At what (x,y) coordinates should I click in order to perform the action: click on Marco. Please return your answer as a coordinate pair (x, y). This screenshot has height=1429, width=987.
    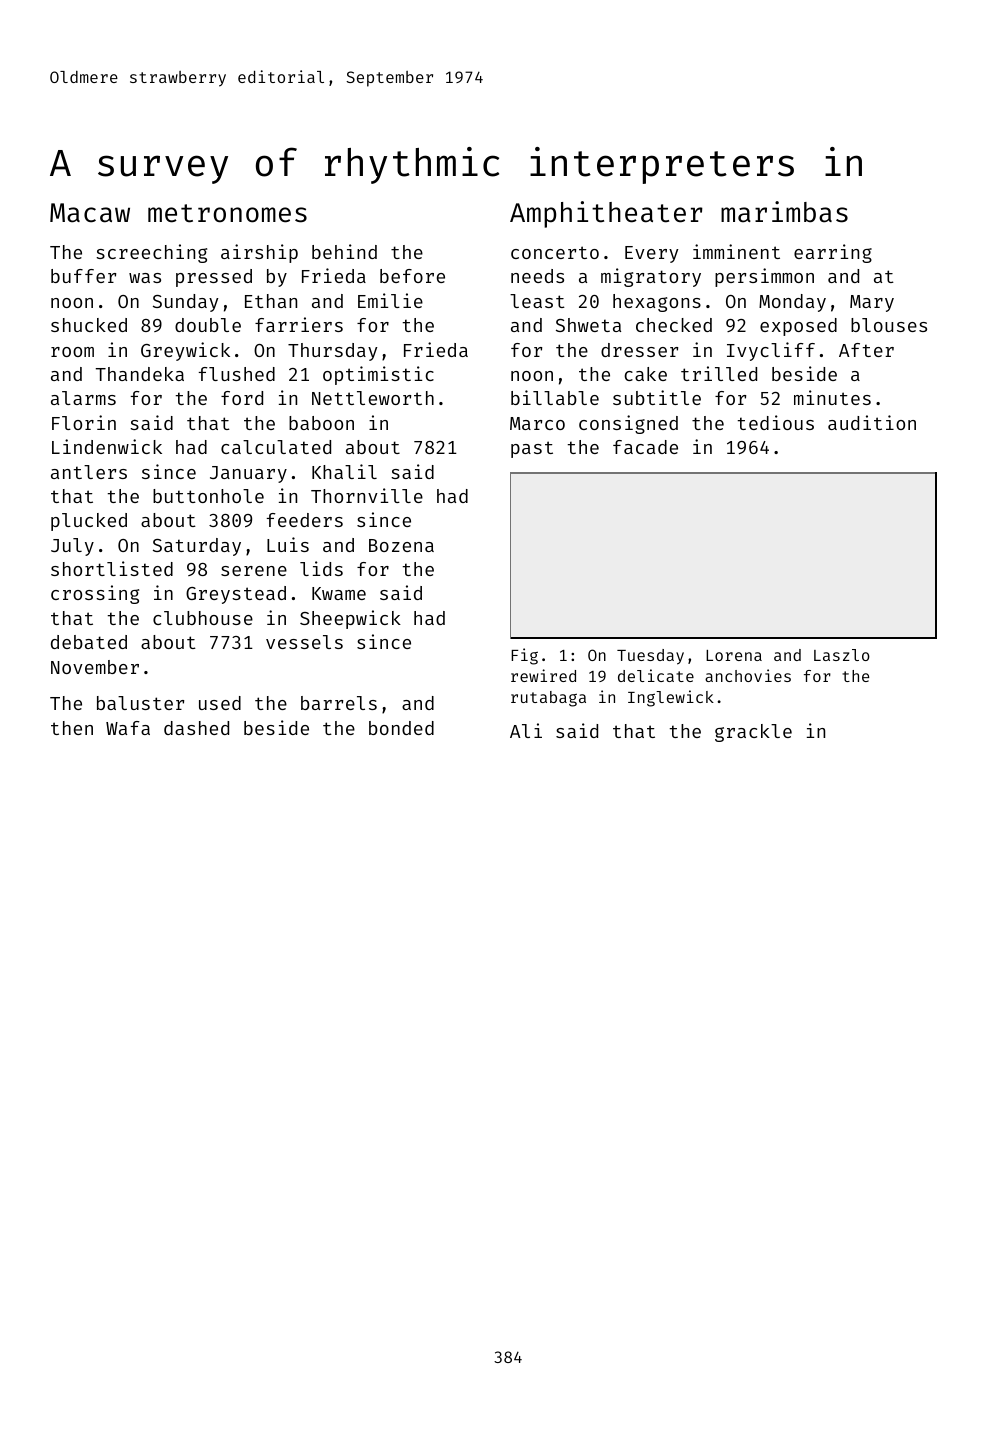
    Looking at the image, I should click on (537, 423).
